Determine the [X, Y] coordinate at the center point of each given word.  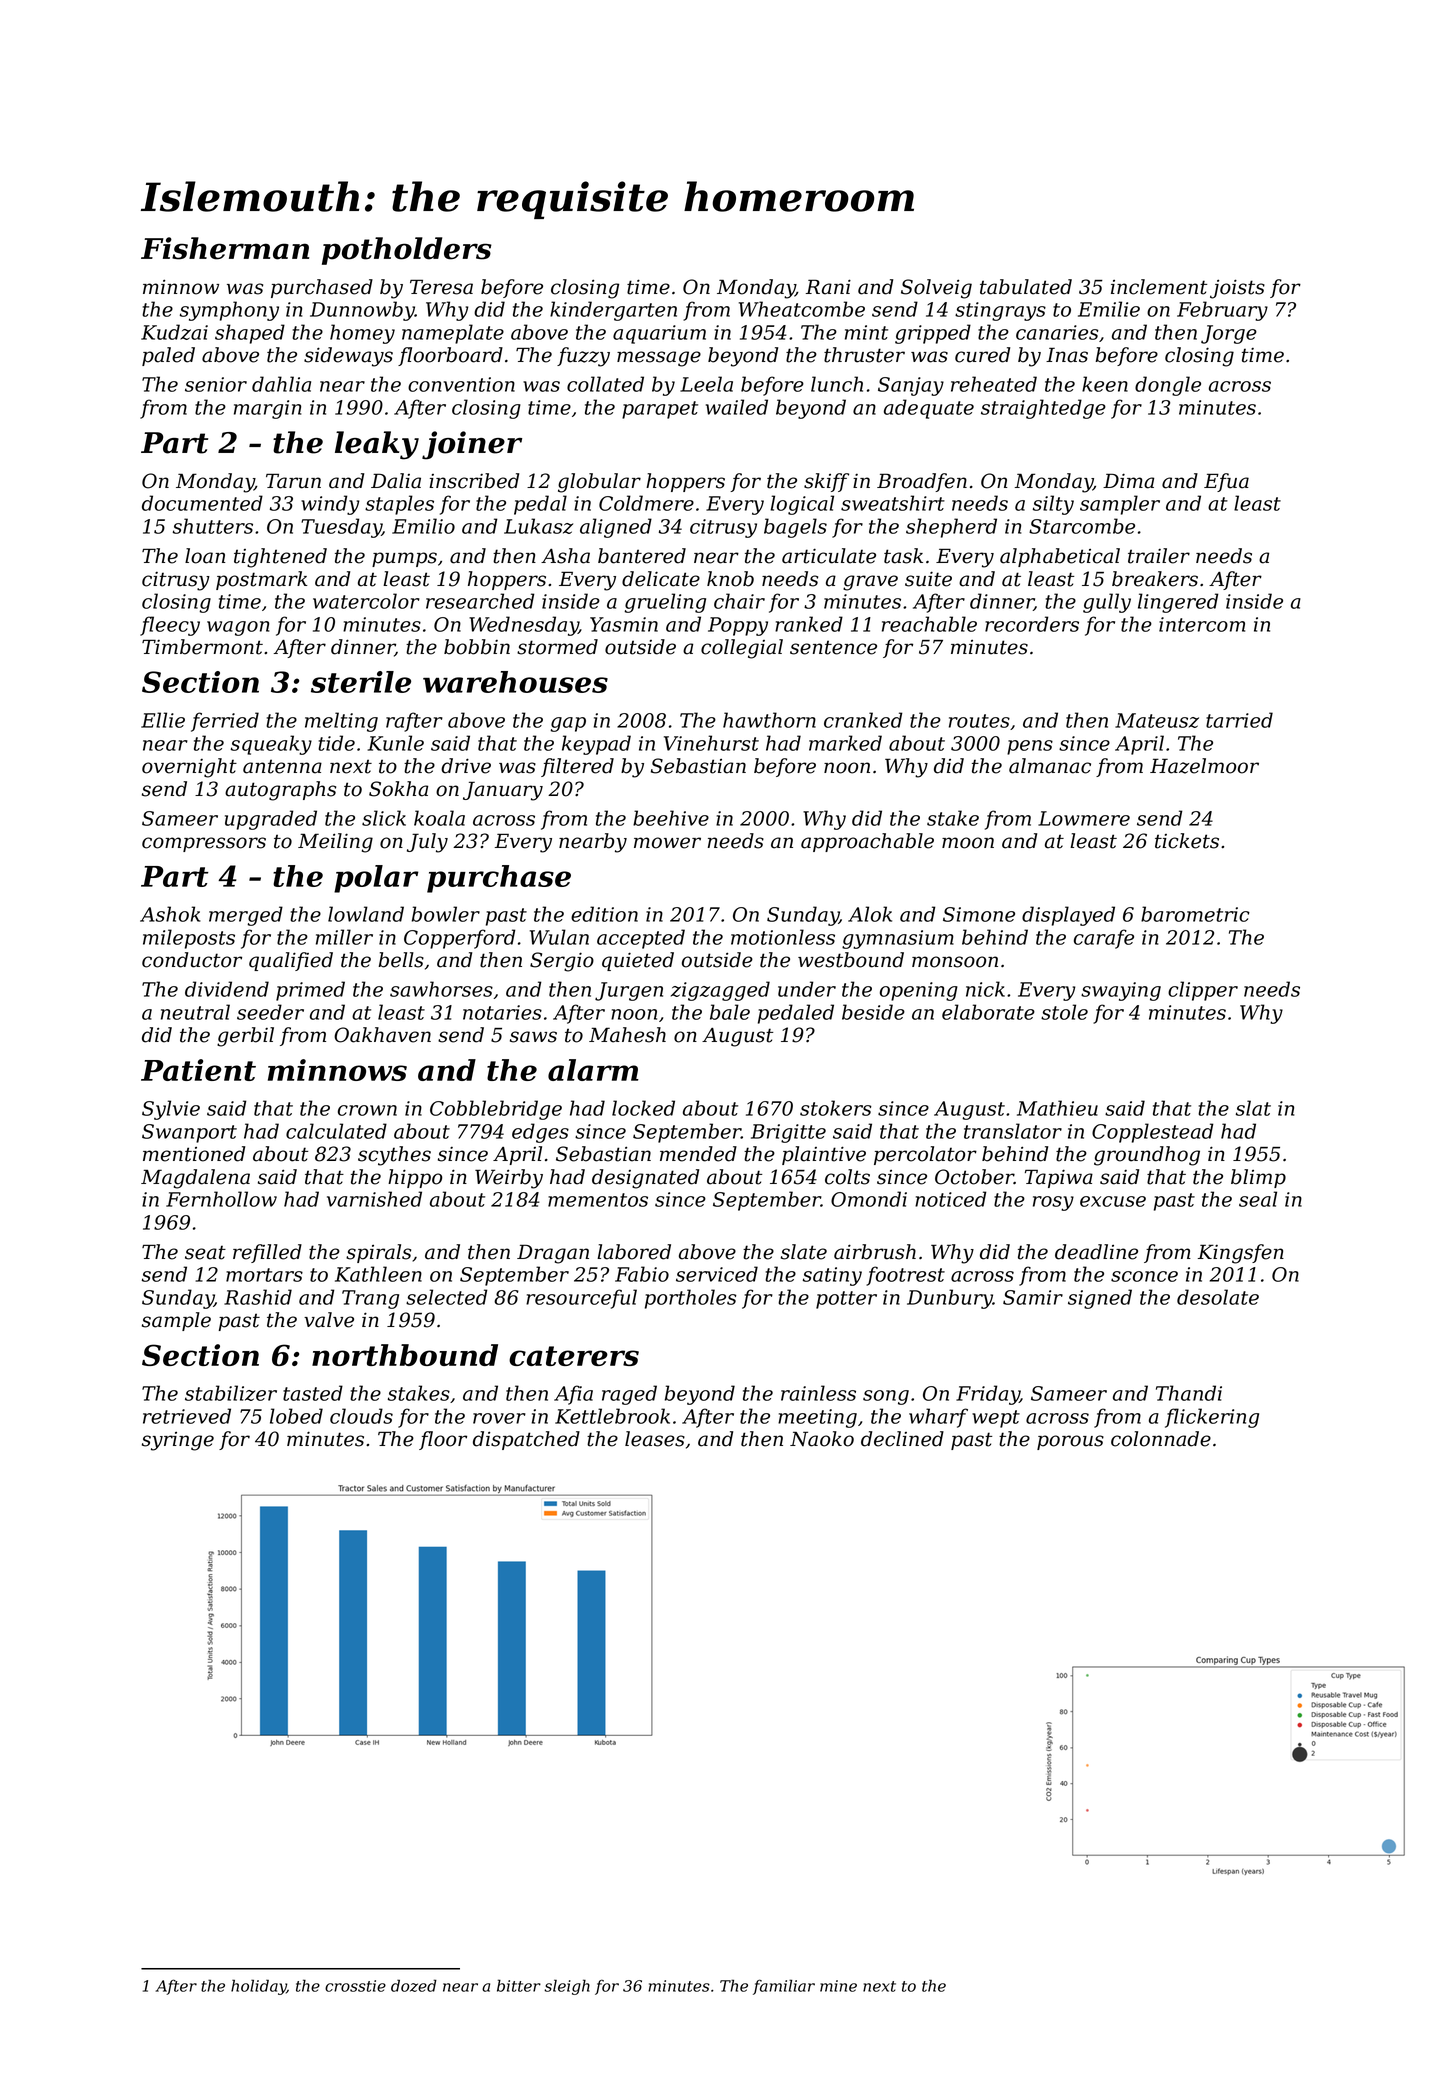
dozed [414, 1985]
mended [698, 1154]
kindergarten [613, 311]
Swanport [189, 1133]
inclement [1159, 287]
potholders [407, 251]
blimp [1258, 1178]
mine [838, 1986]
